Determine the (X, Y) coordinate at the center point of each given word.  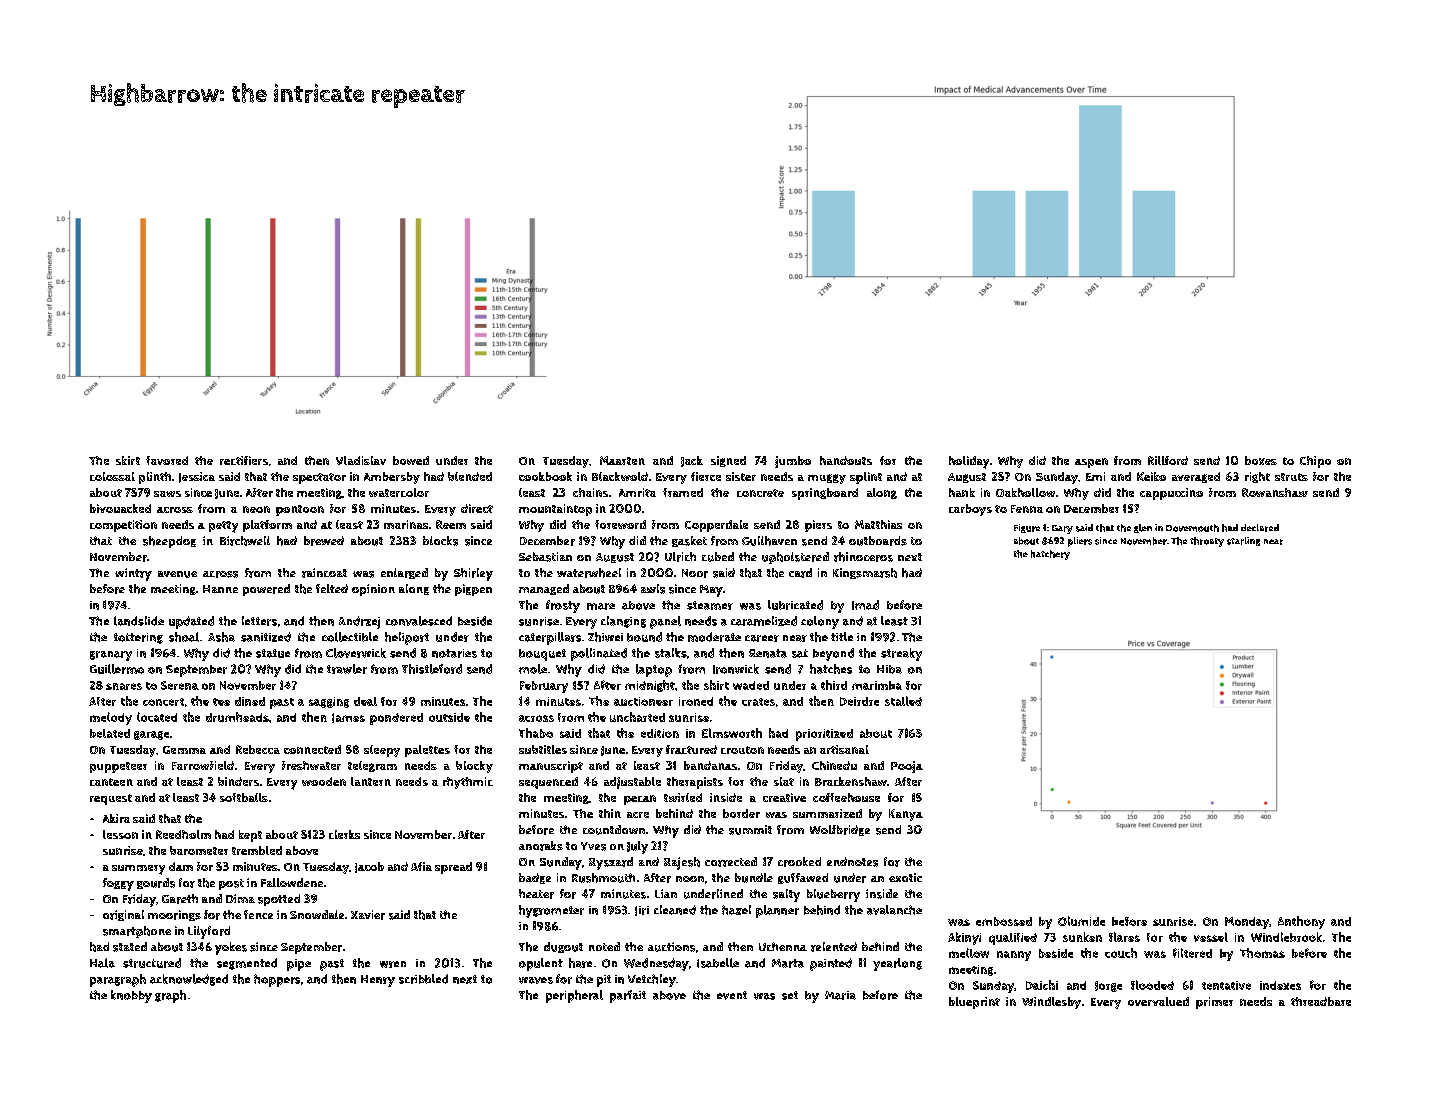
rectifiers (244, 460)
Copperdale (716, 526)
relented (834, 947)
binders (238, 781)
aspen (1091, 463)
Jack (692, 461)
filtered (1192, 953)
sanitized (266, 637)
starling (1243, 541)
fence (258, 914)
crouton (742, 750)
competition (123, 526)
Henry (378, 981)
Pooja (907, 767)
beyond (833, 654)
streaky (901, 654)
